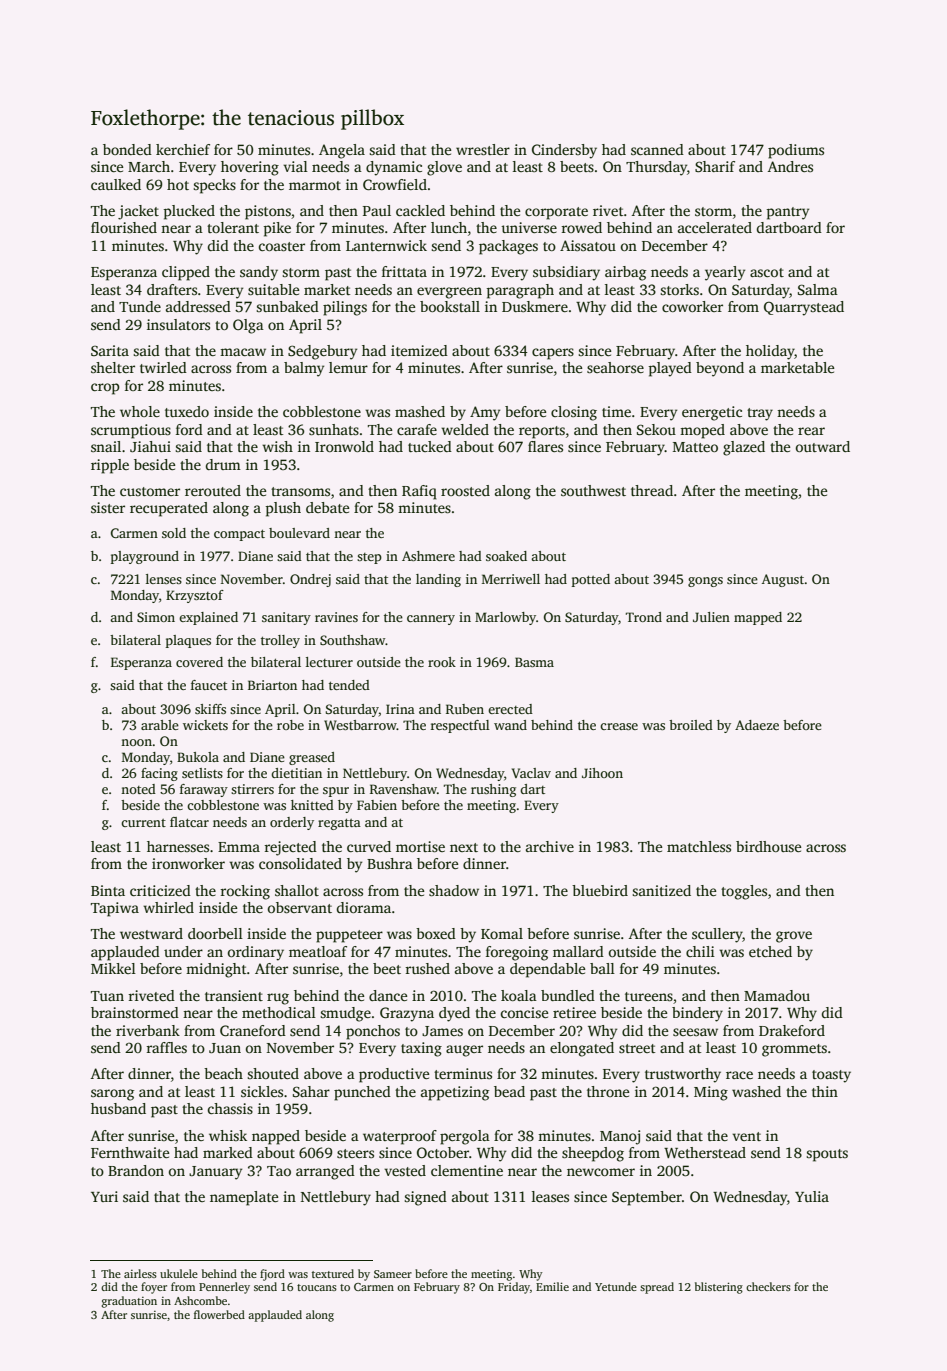  I want to click on reports, so click(542, 432).
